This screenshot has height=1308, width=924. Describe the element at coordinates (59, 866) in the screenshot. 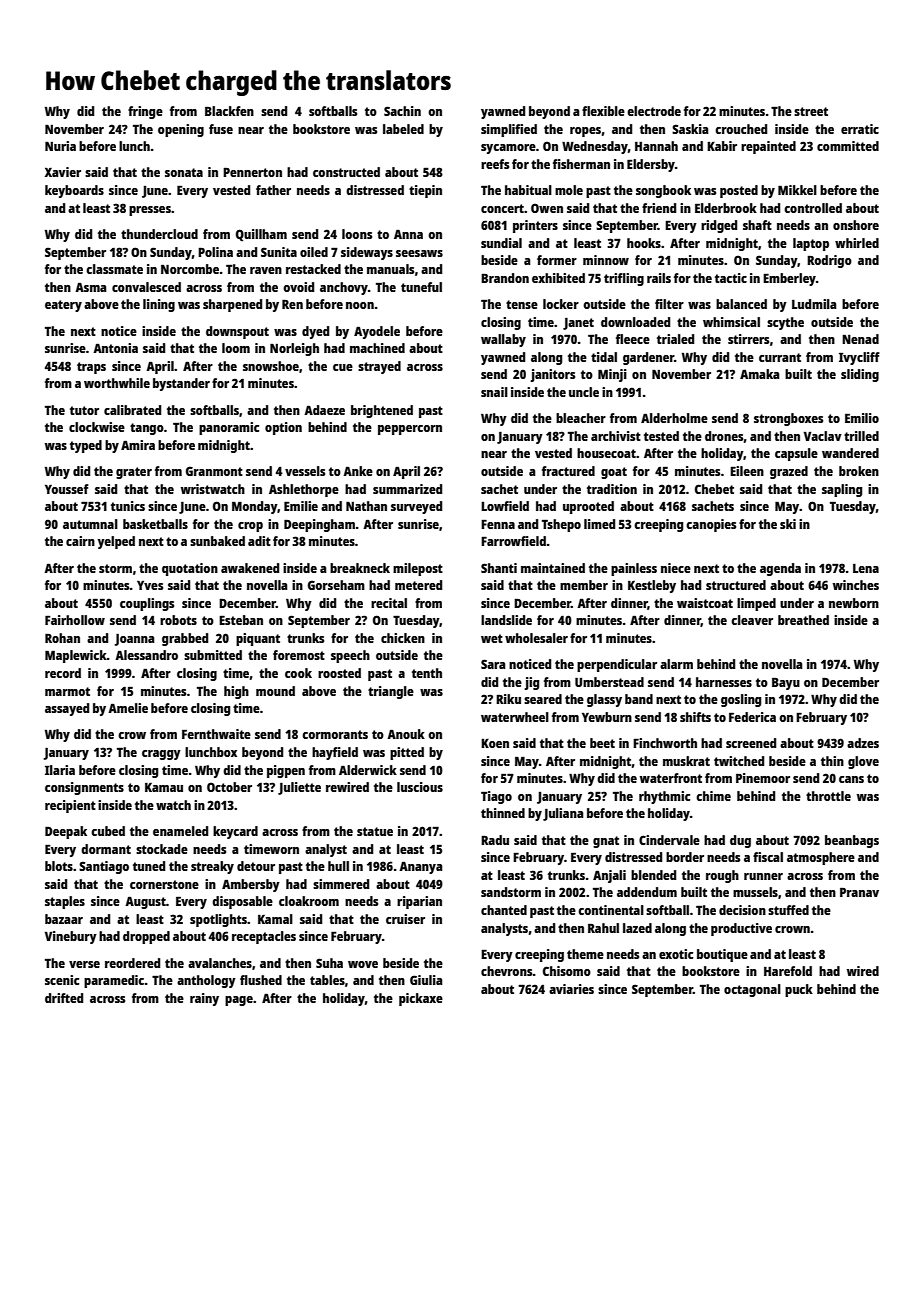

I see `blots` at that location.
